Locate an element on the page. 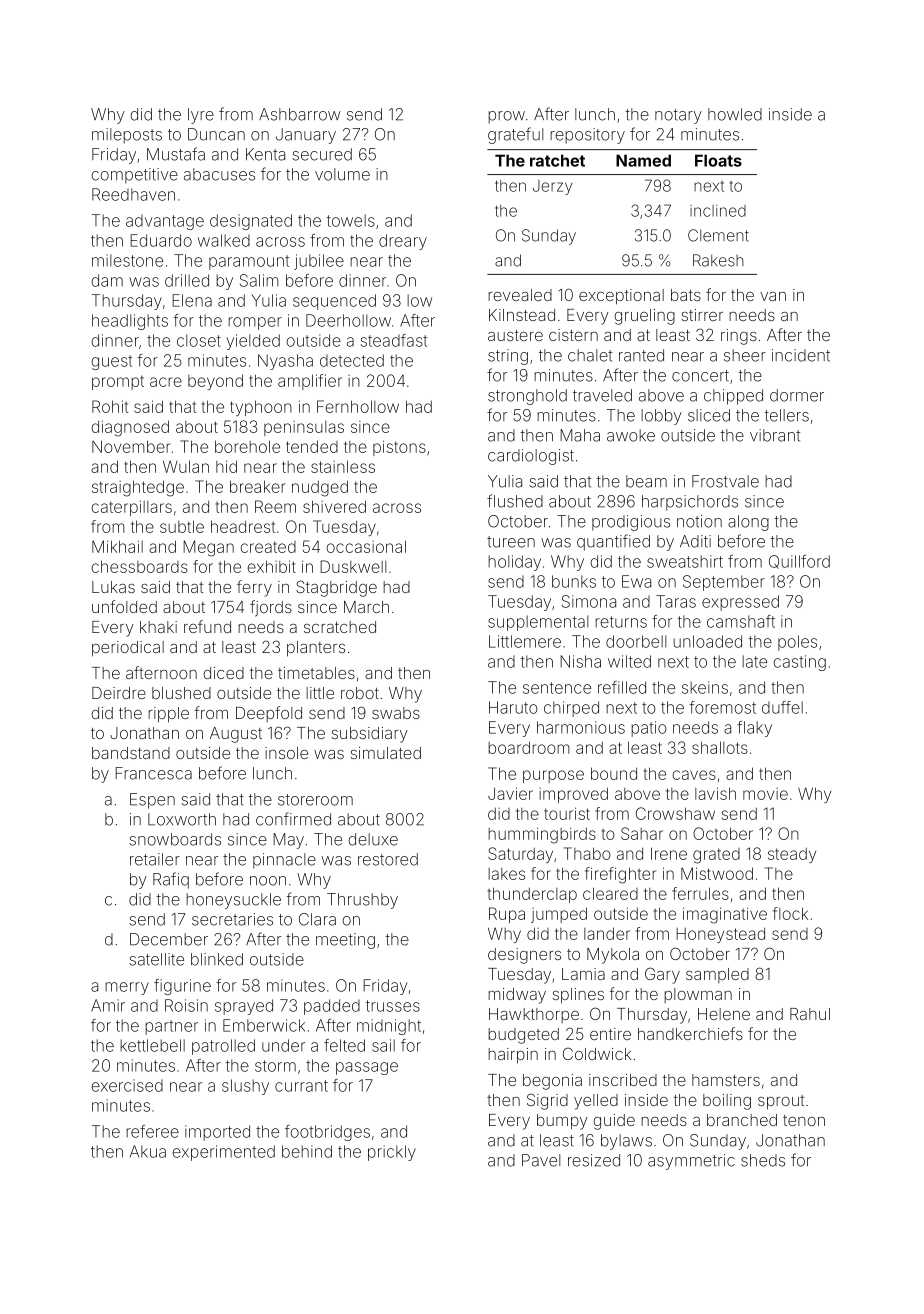 This image has height=1314, width=924. trusses is located at coordinates (393, 1006).
